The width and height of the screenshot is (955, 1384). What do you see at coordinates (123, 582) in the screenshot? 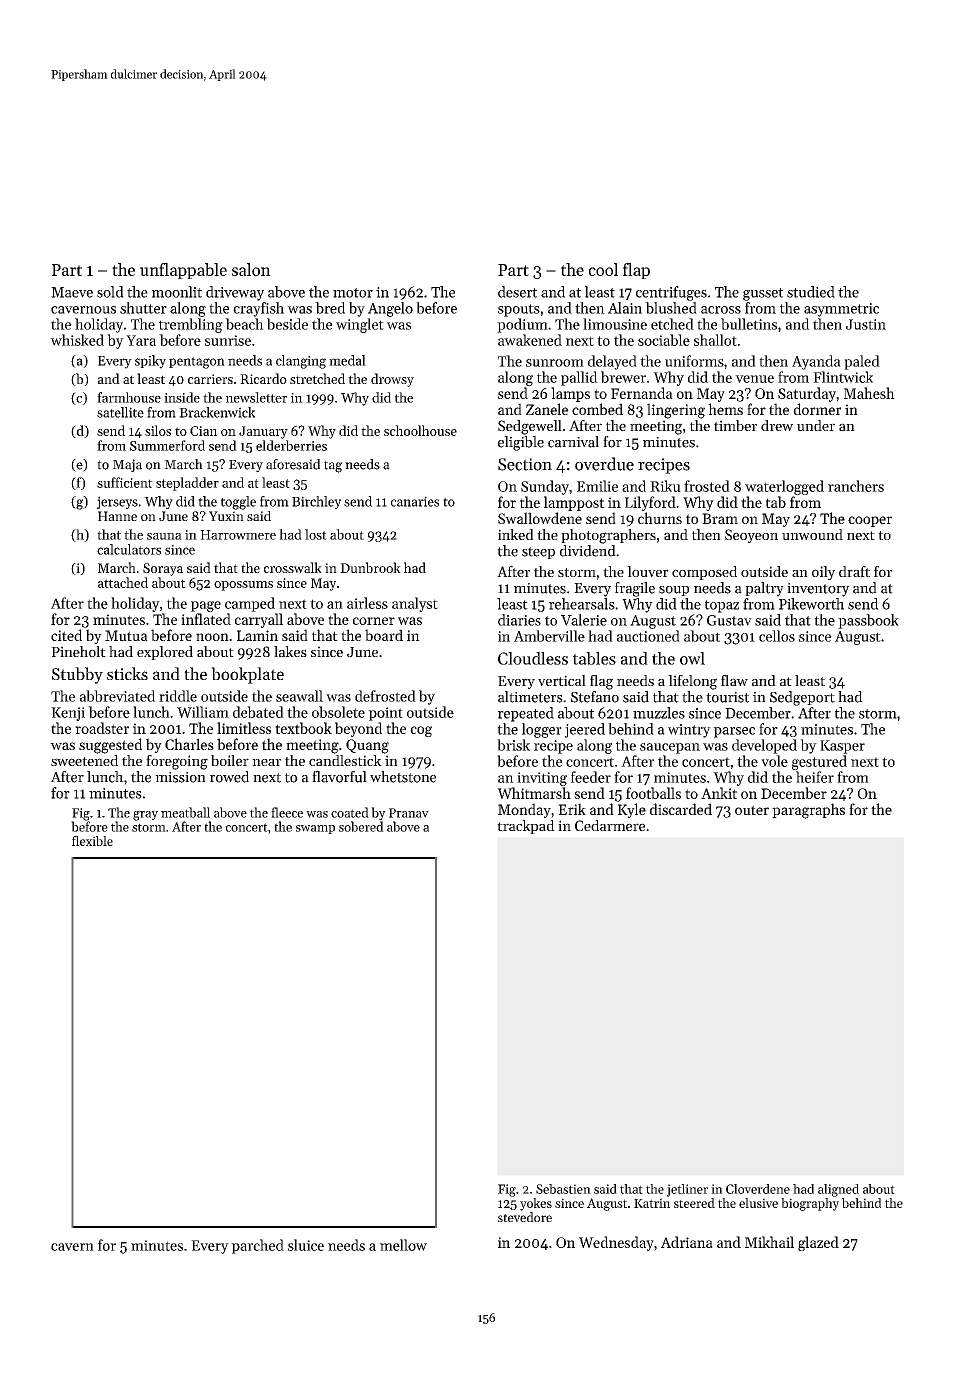
I see `attached` at bounding box center [123, 582].
